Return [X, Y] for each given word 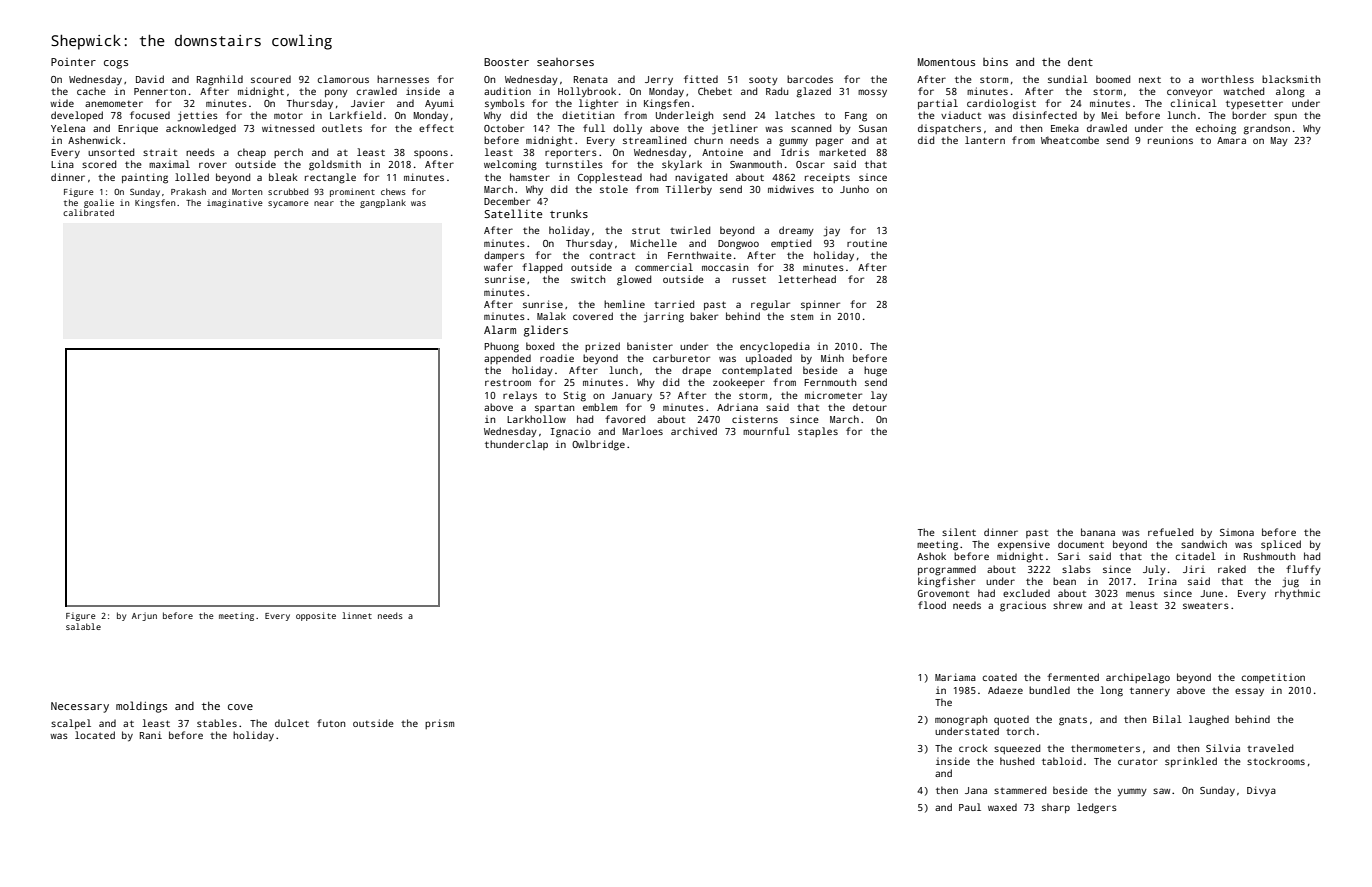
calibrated [88, 212]
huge [875, 371]
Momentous [946, 62]
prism [439, 724]
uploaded [769, 359]
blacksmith [1291, 79]
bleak [283, 177]
